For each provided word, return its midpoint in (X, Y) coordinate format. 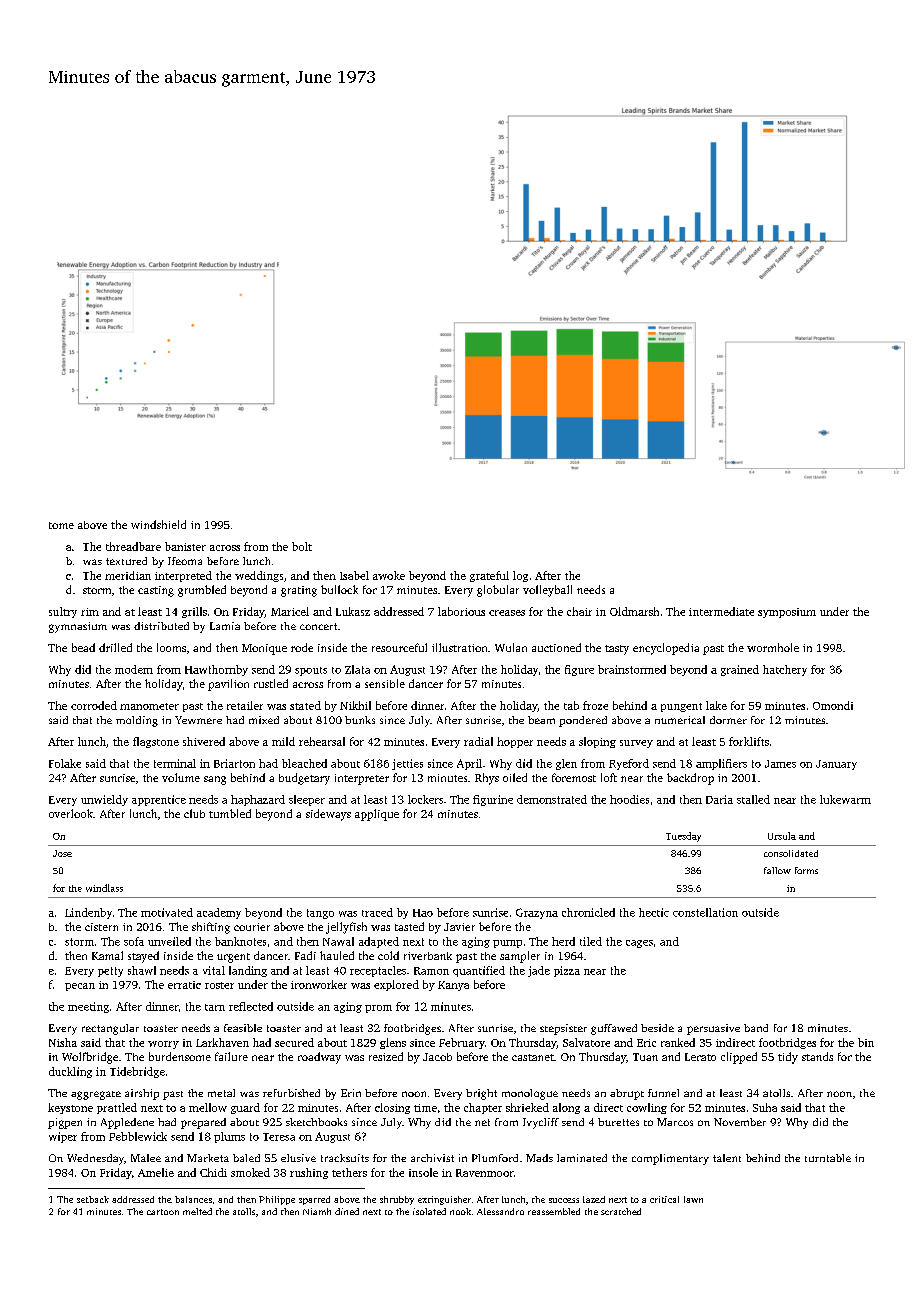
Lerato (700, 1057)
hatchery (785, 670)
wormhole (773, 647)
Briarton (234, 763)
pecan (80, 987)
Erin (351, 1093)
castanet (533, 1057)
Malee (146, 1158)
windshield (158, 524)
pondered (583, 721)
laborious (461, 611)
